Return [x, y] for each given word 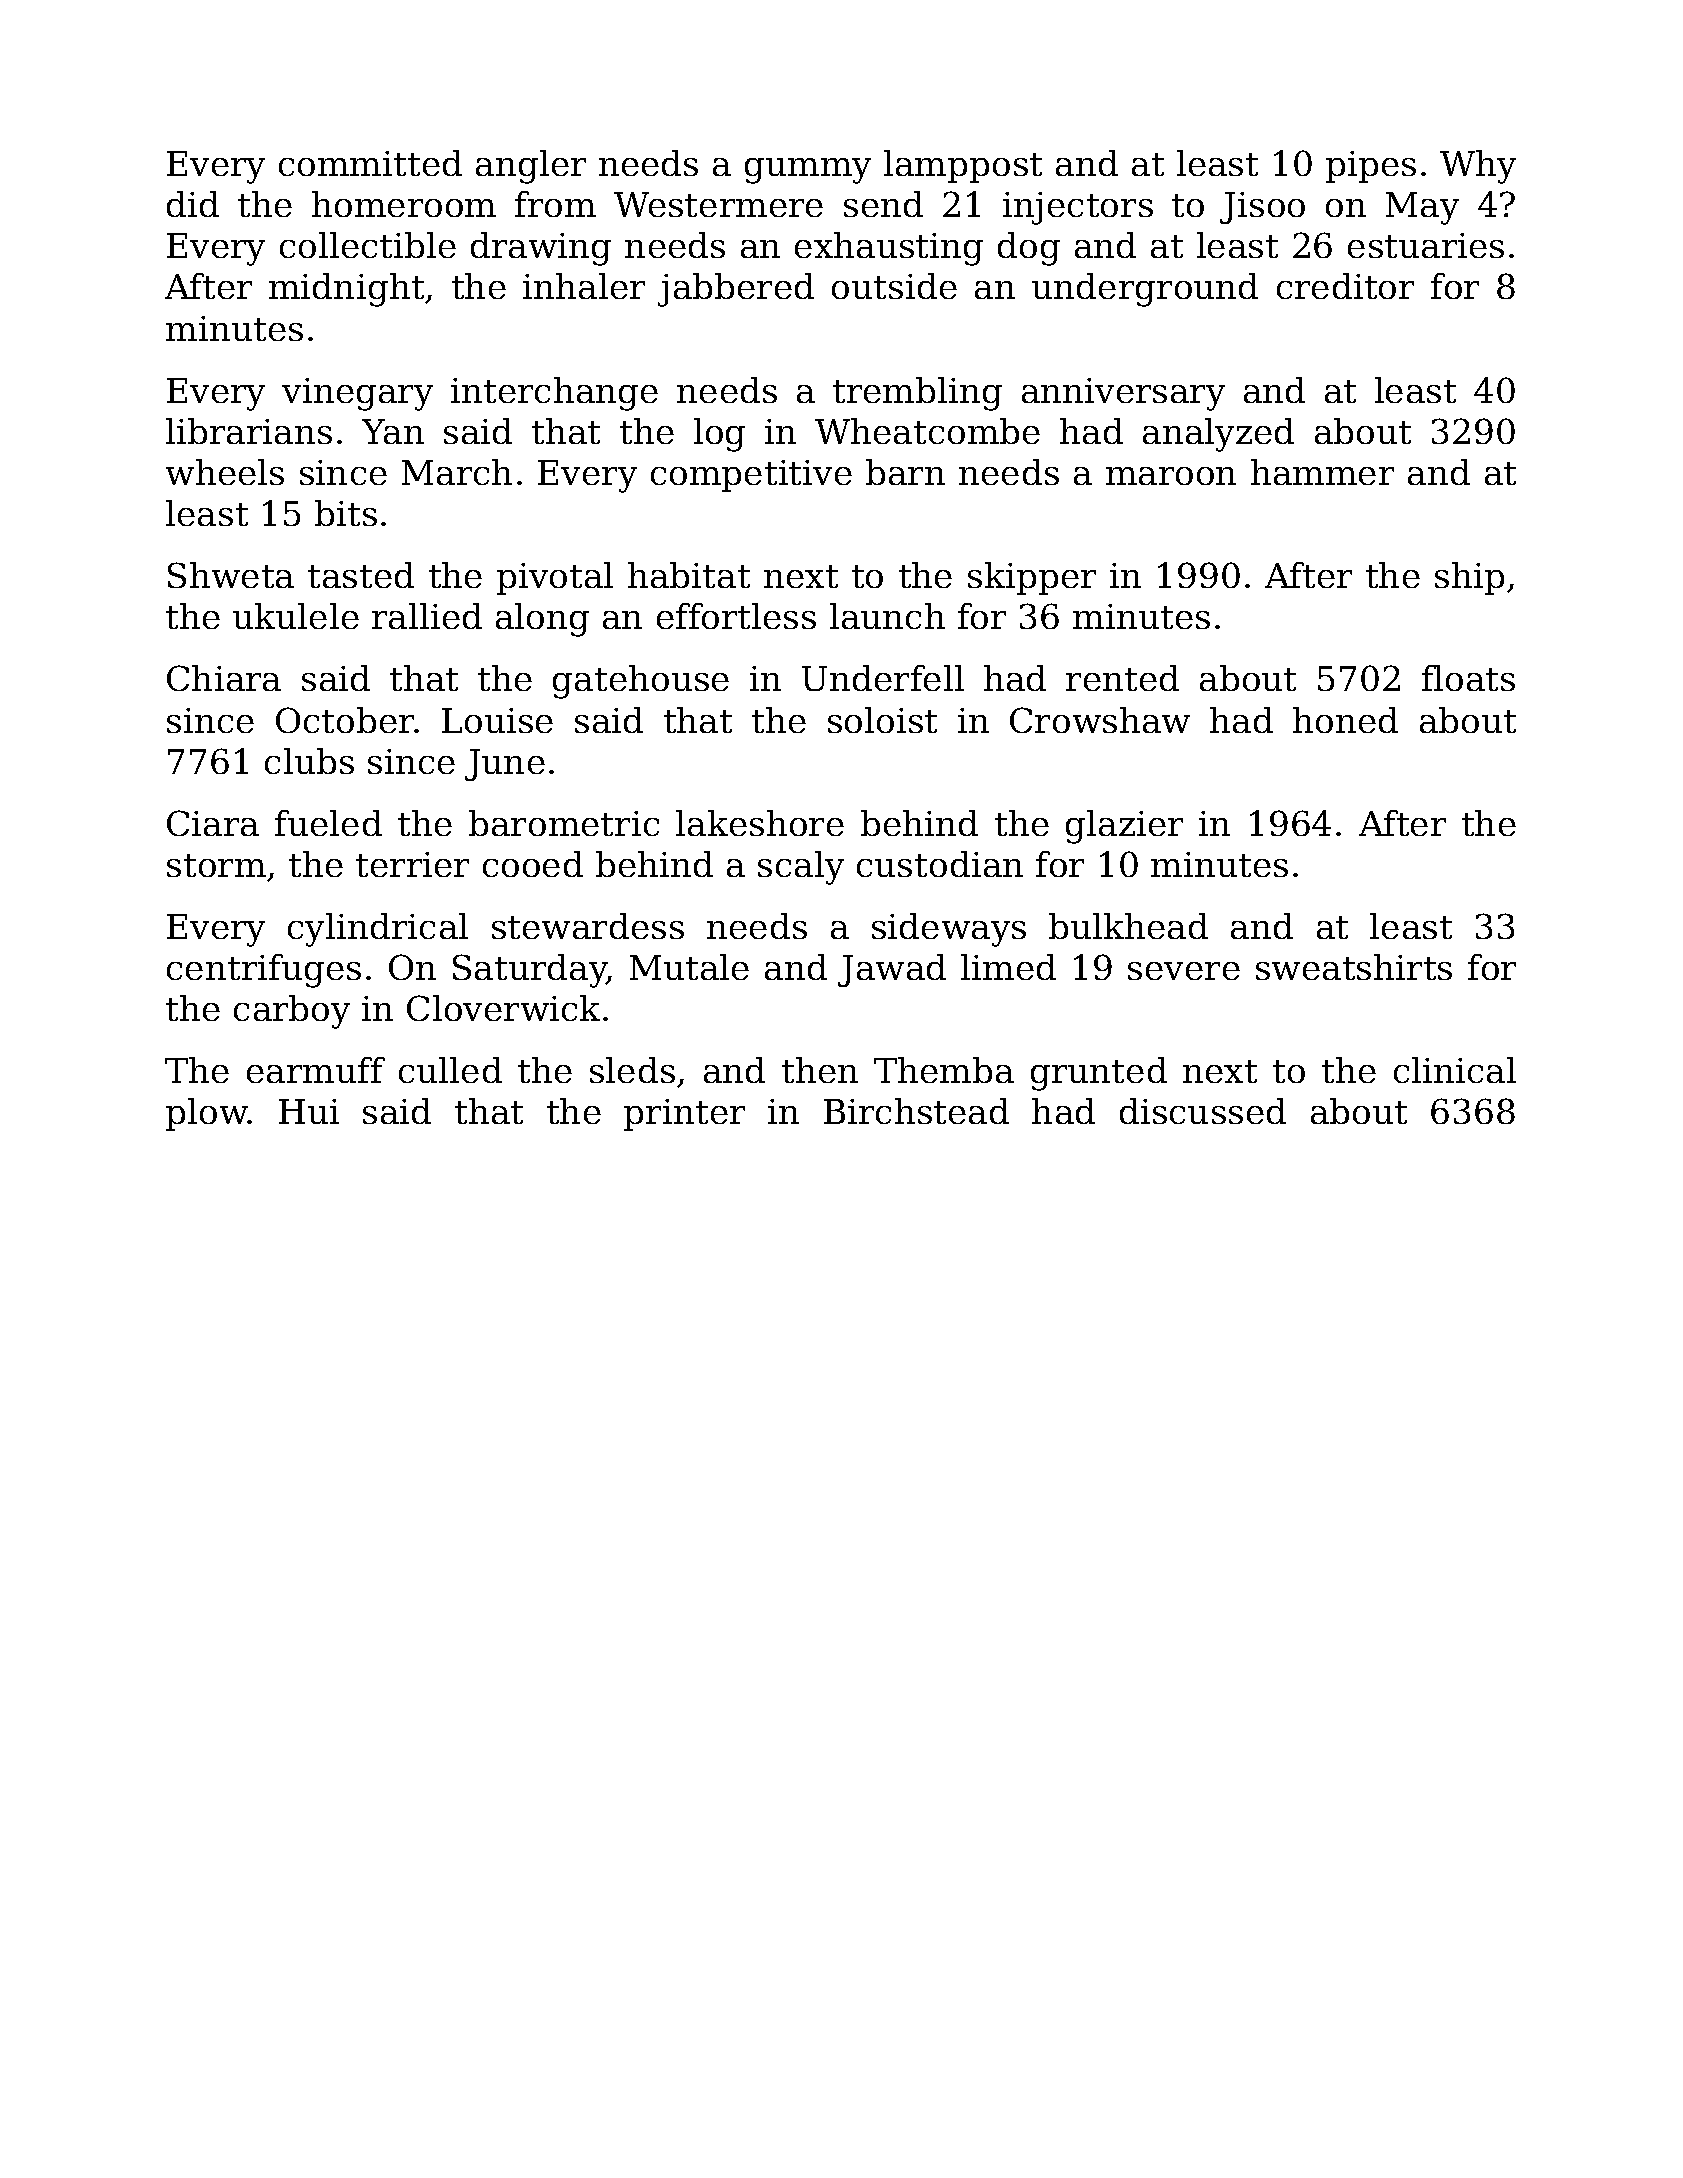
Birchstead [916, 1111]
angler [531, 167]
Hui [309, 1111]
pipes [1371, 167]
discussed [1203, 1111]
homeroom [404, 204]
